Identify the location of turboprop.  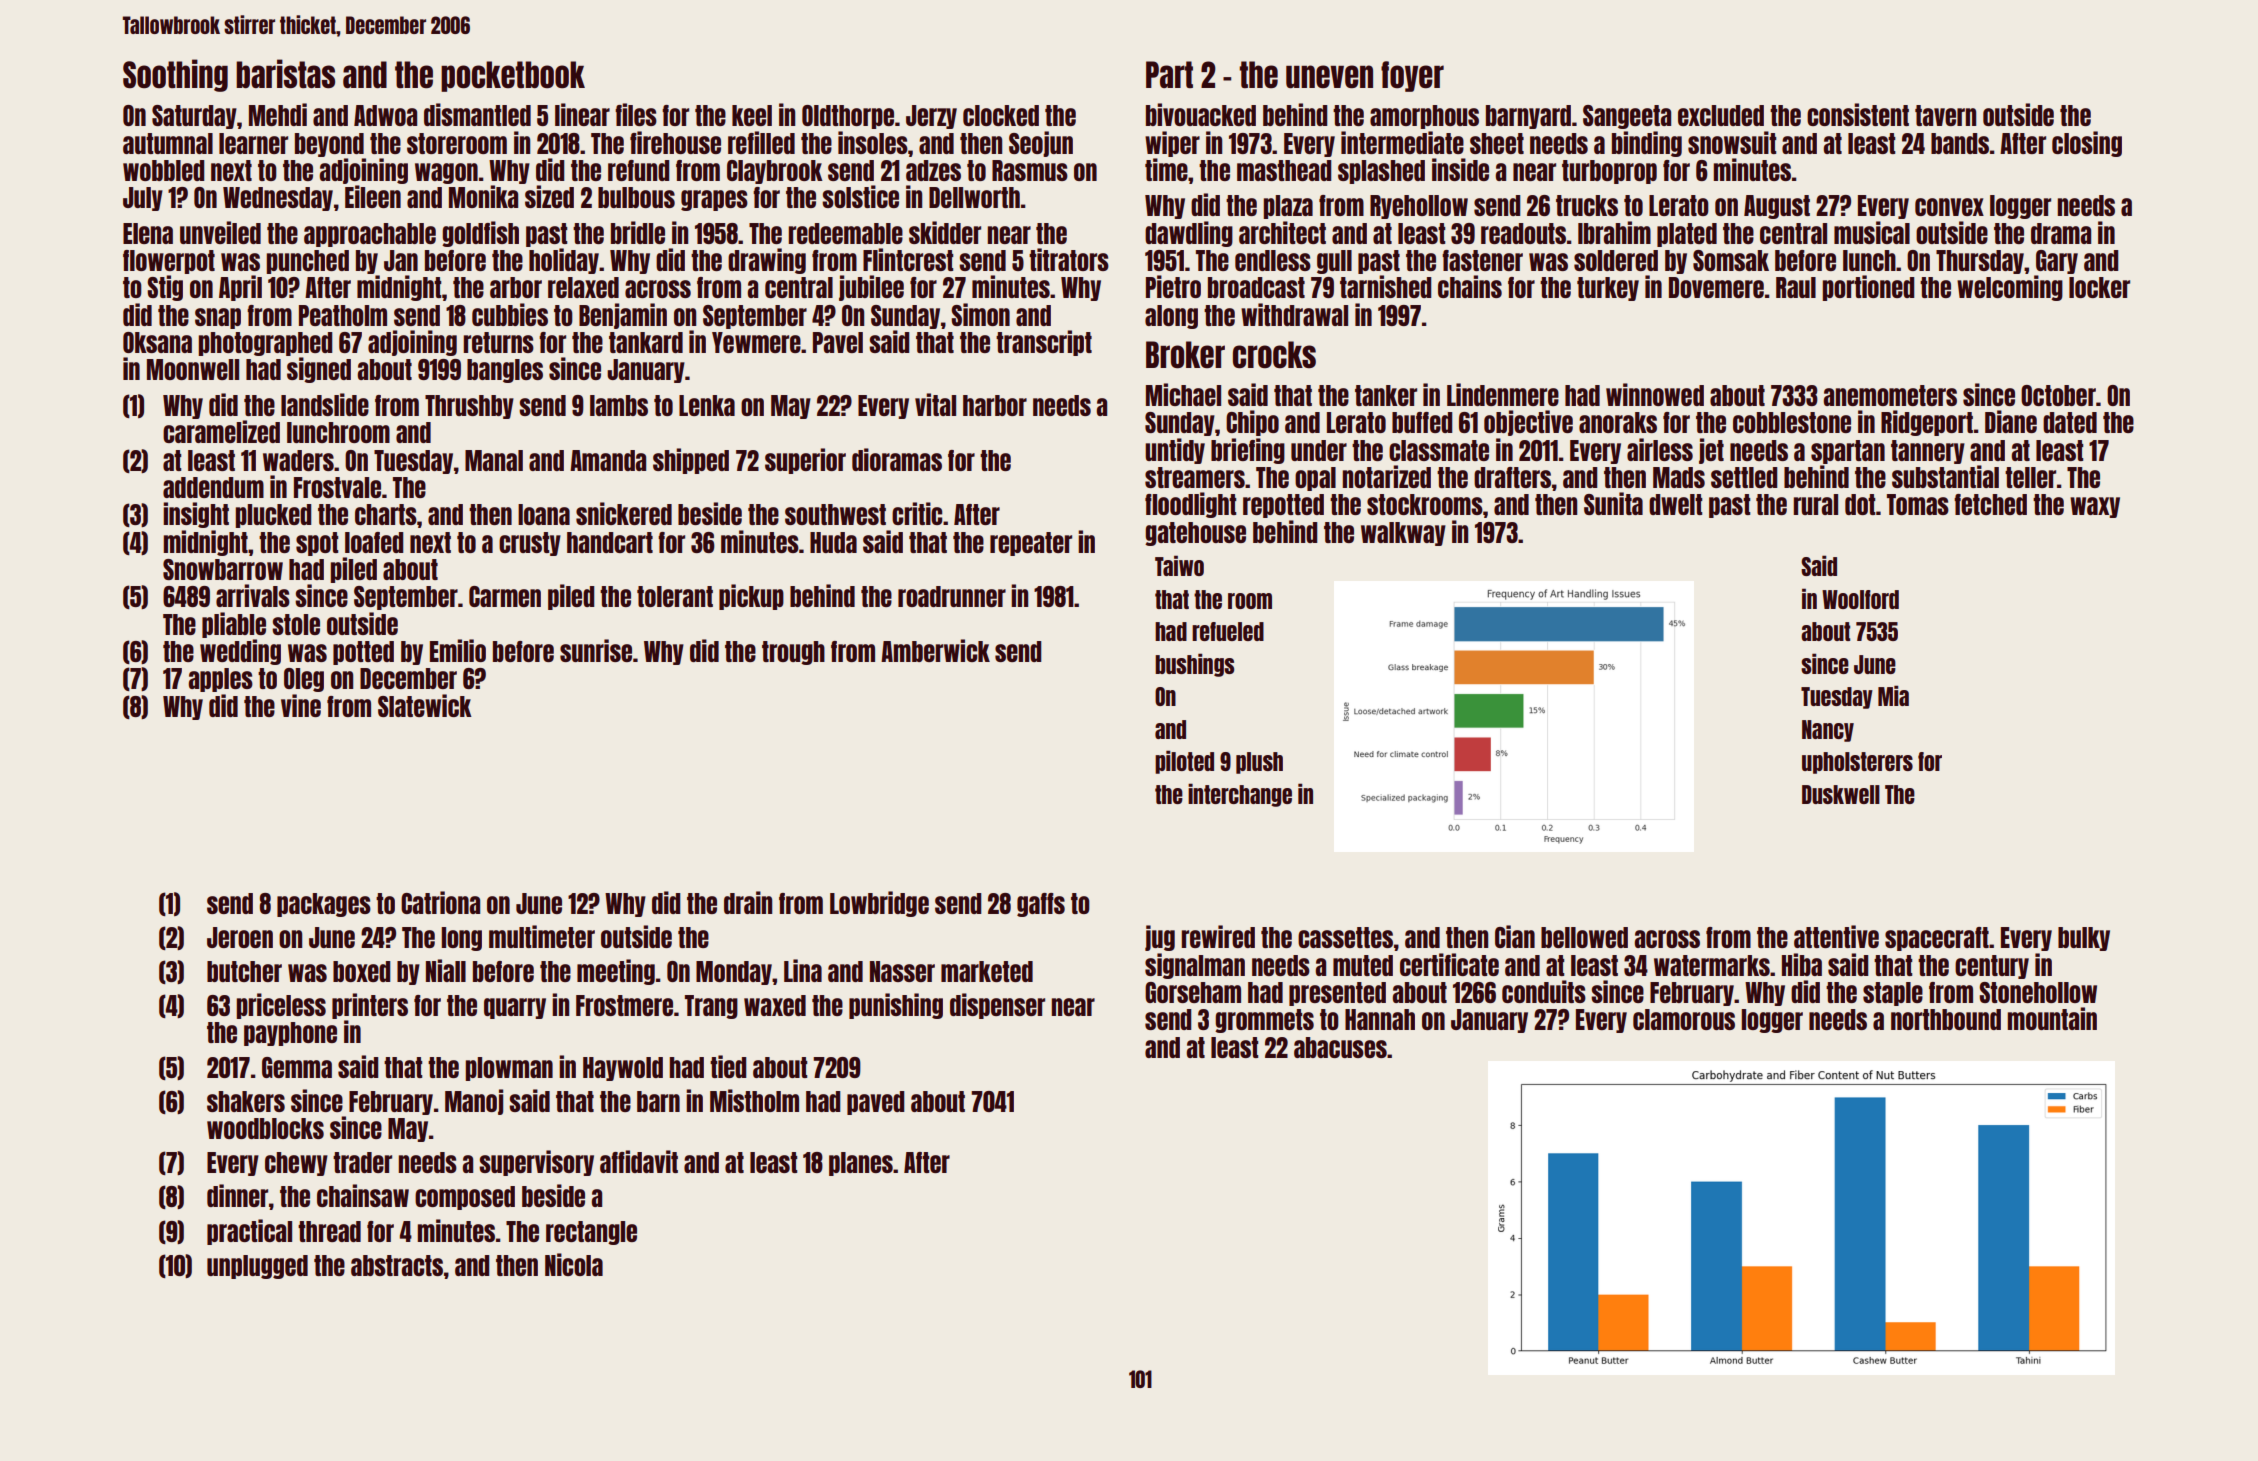
(1609, 172).
